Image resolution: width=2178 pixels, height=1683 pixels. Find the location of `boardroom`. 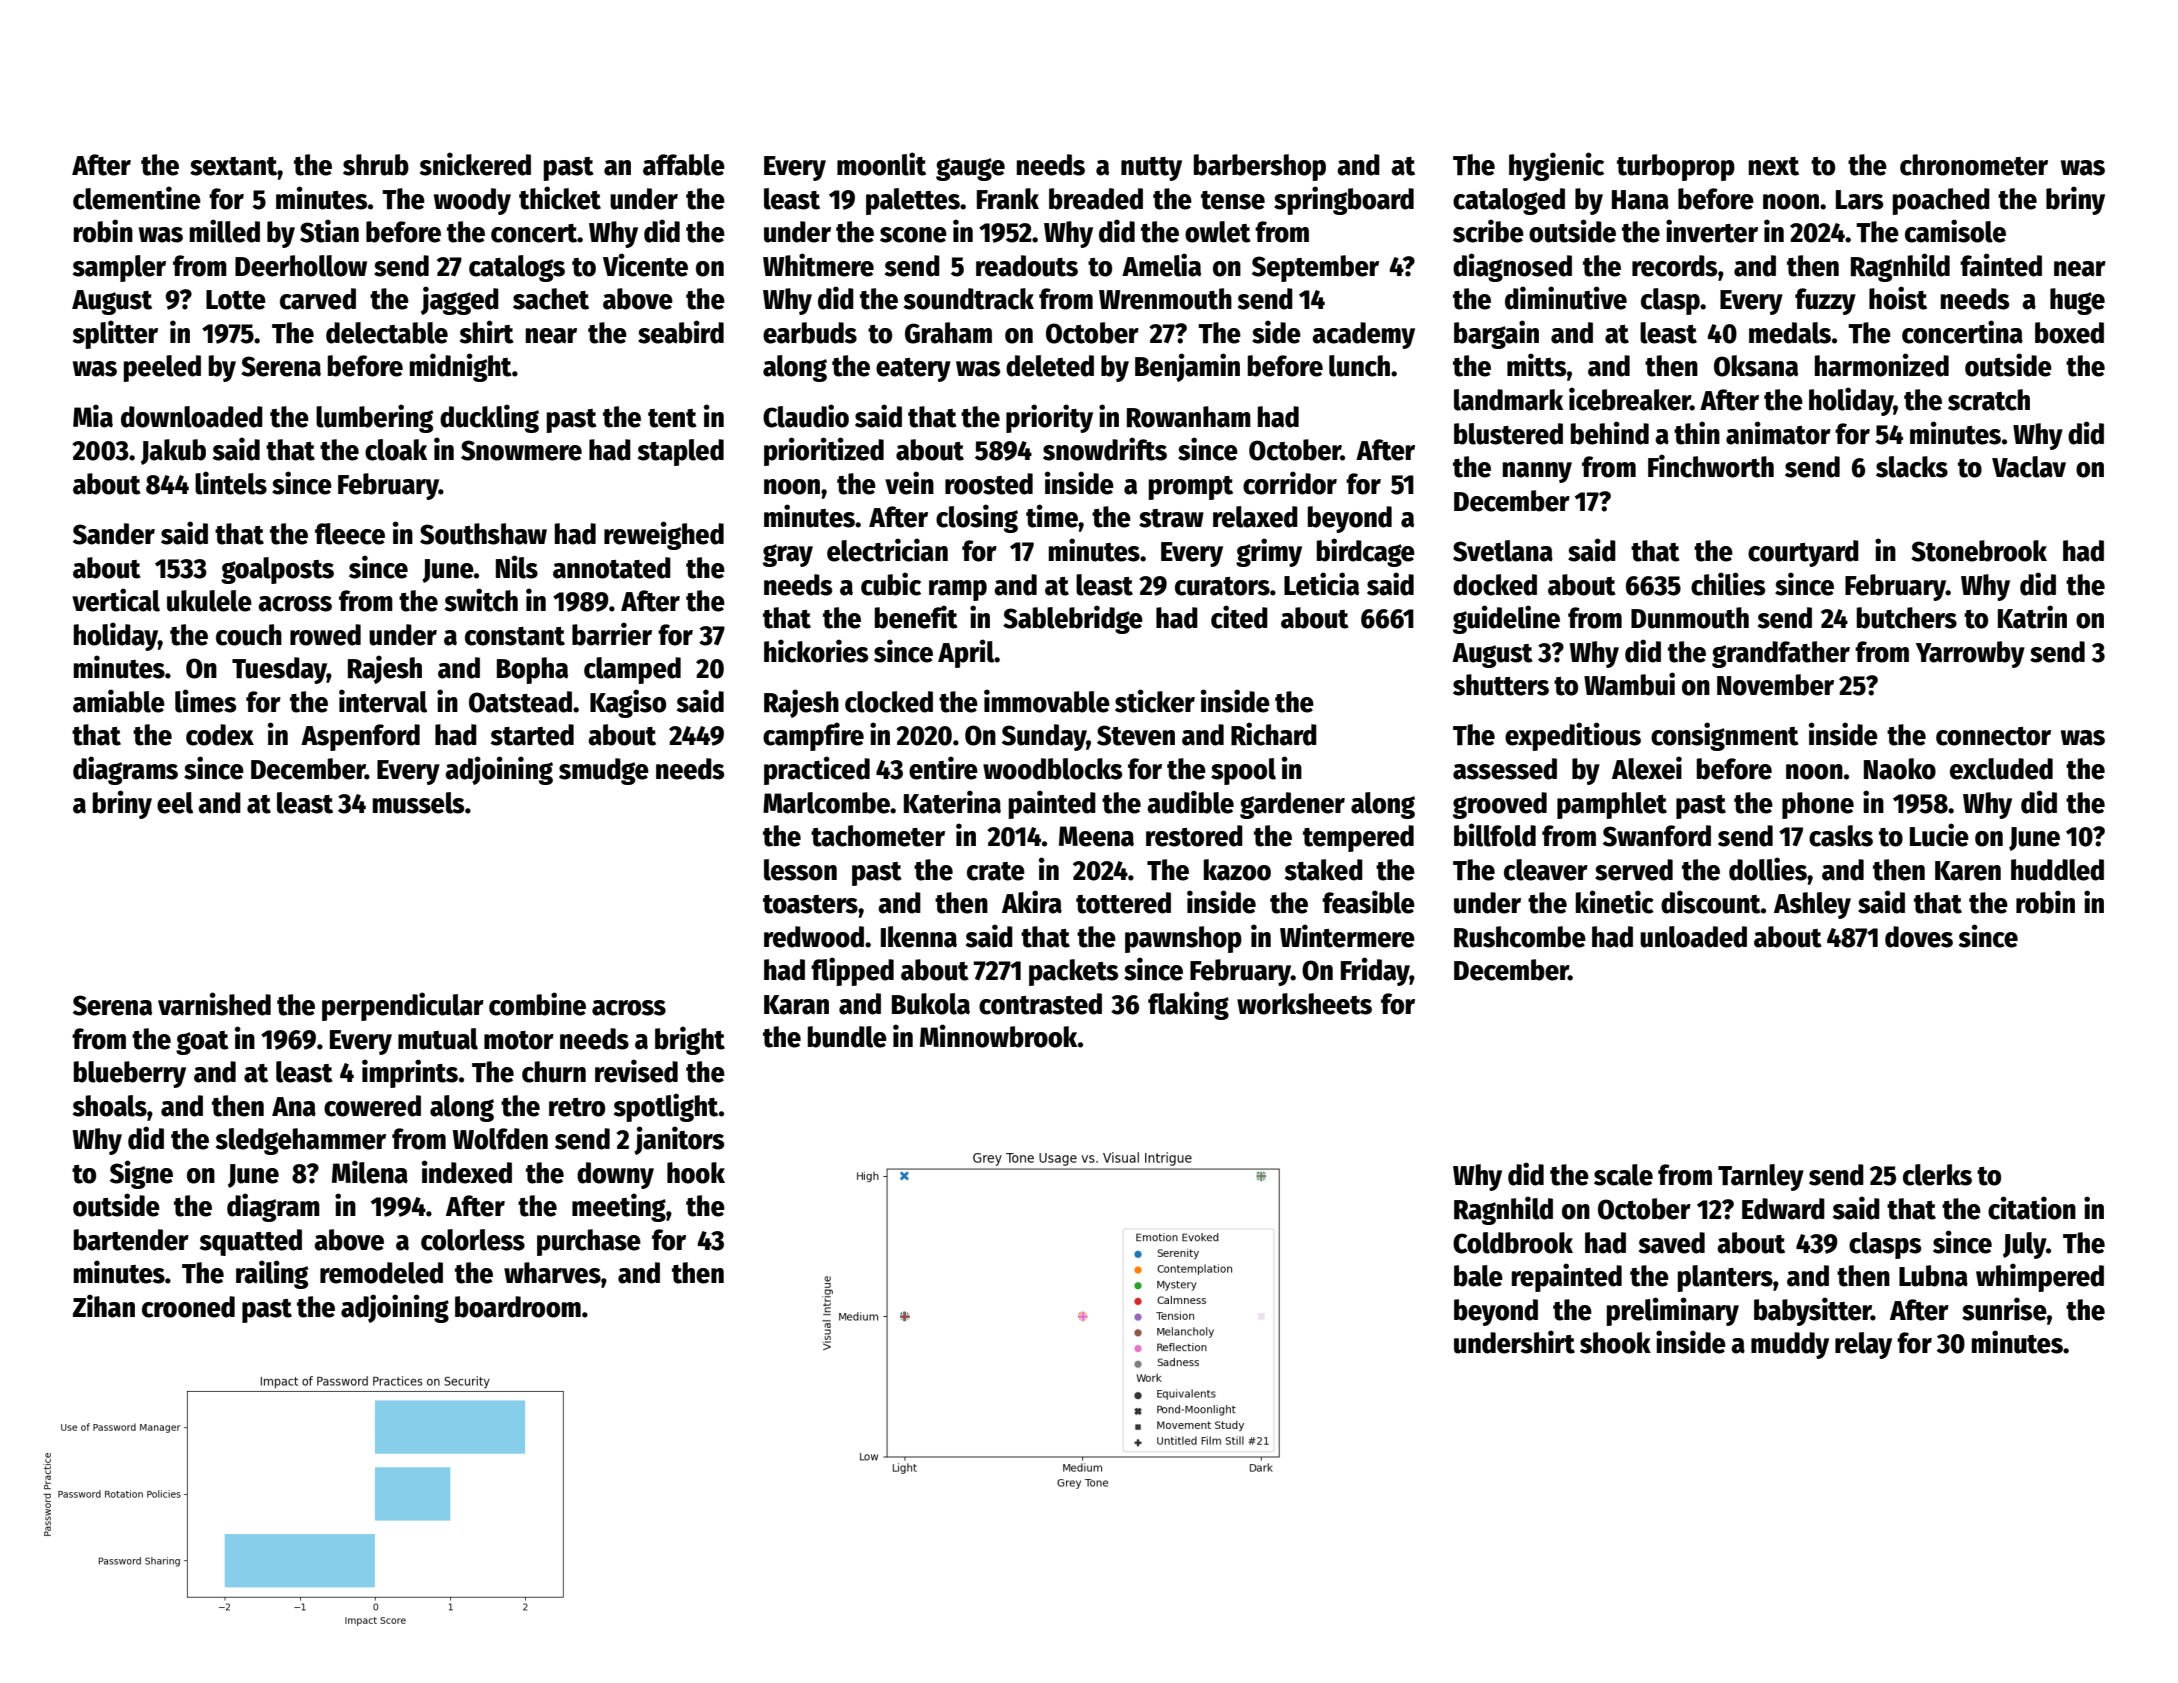

boardroom is located at coordinates (518, 1307).
